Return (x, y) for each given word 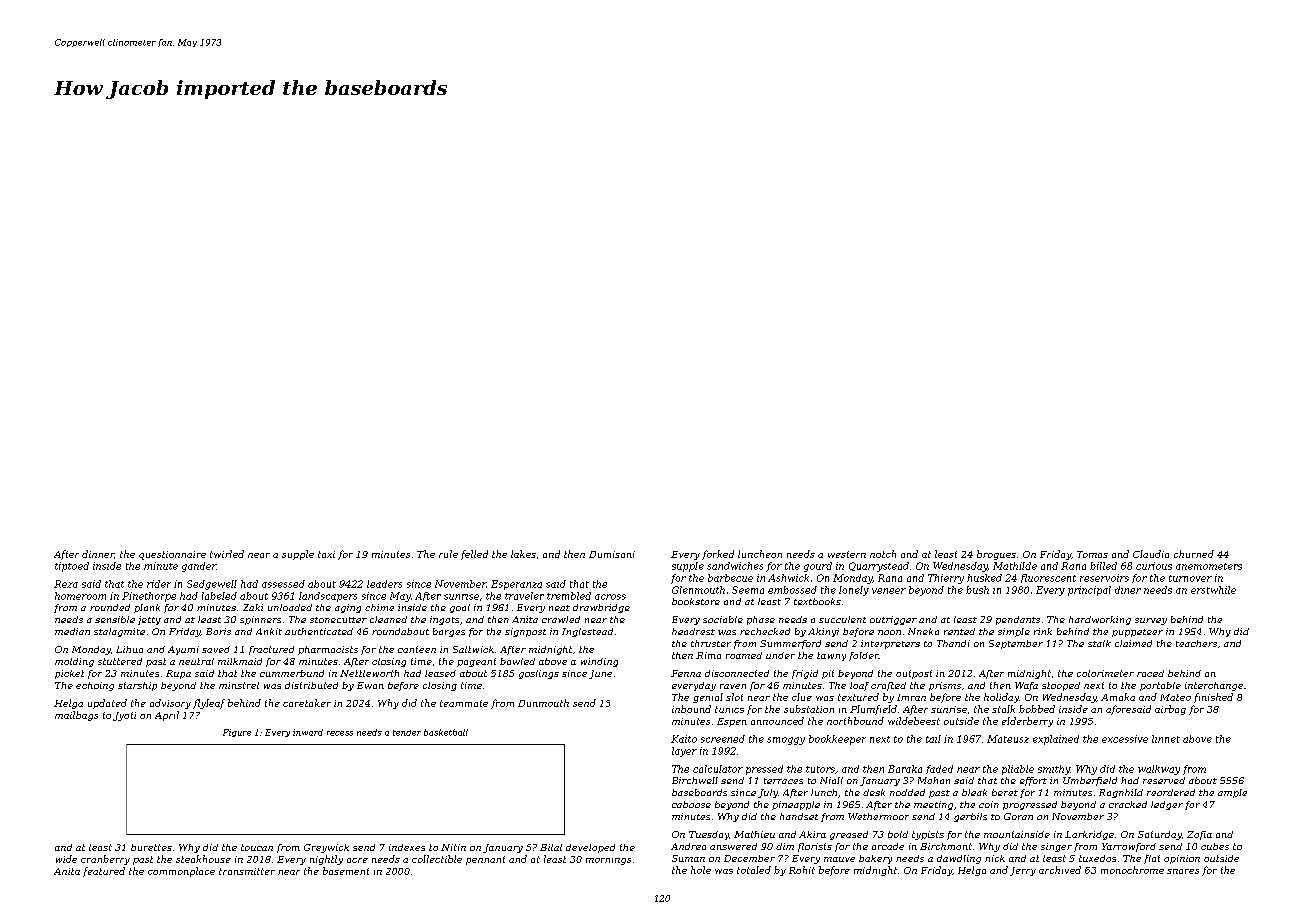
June (600, 674)
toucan (257, 847)
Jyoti (124, 716)
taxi (326, 554)
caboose (691, 804)
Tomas (1092, 554)
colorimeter (1105, 673)
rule (448, 554)
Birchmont (946, 846)
